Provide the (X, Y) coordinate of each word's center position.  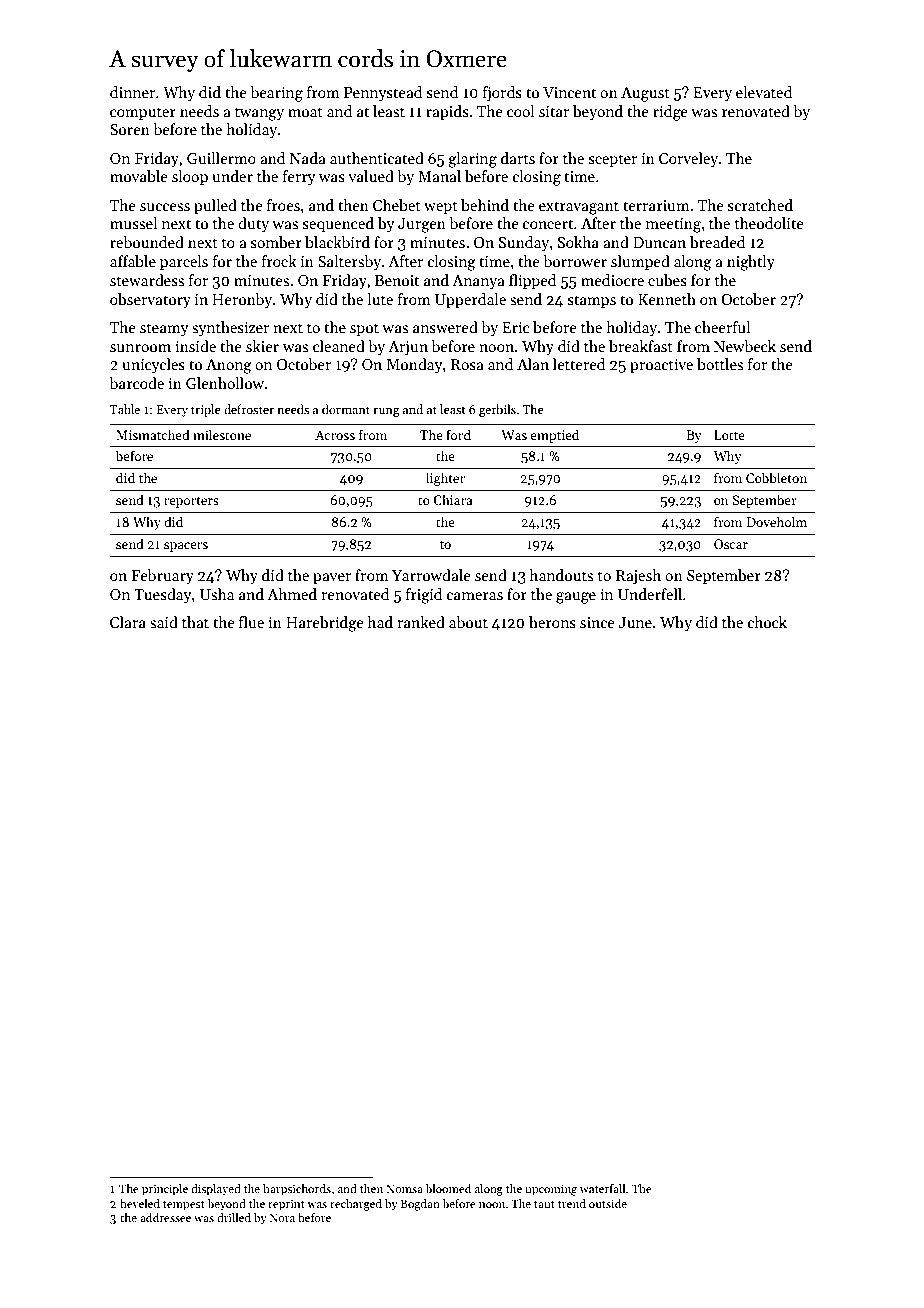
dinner (132, 92)
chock (767, 622)
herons (552, 622)
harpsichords (297, 1190)
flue (251, 622)
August (645, 94)
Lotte (729, 435)
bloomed (448, 1188)
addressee (165, 1217)
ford (458, 434)
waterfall (602, 1188)
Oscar (731, 544)
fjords (502, 94)
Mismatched (153, 434)
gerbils (497, 410)
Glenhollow (225, 383)
